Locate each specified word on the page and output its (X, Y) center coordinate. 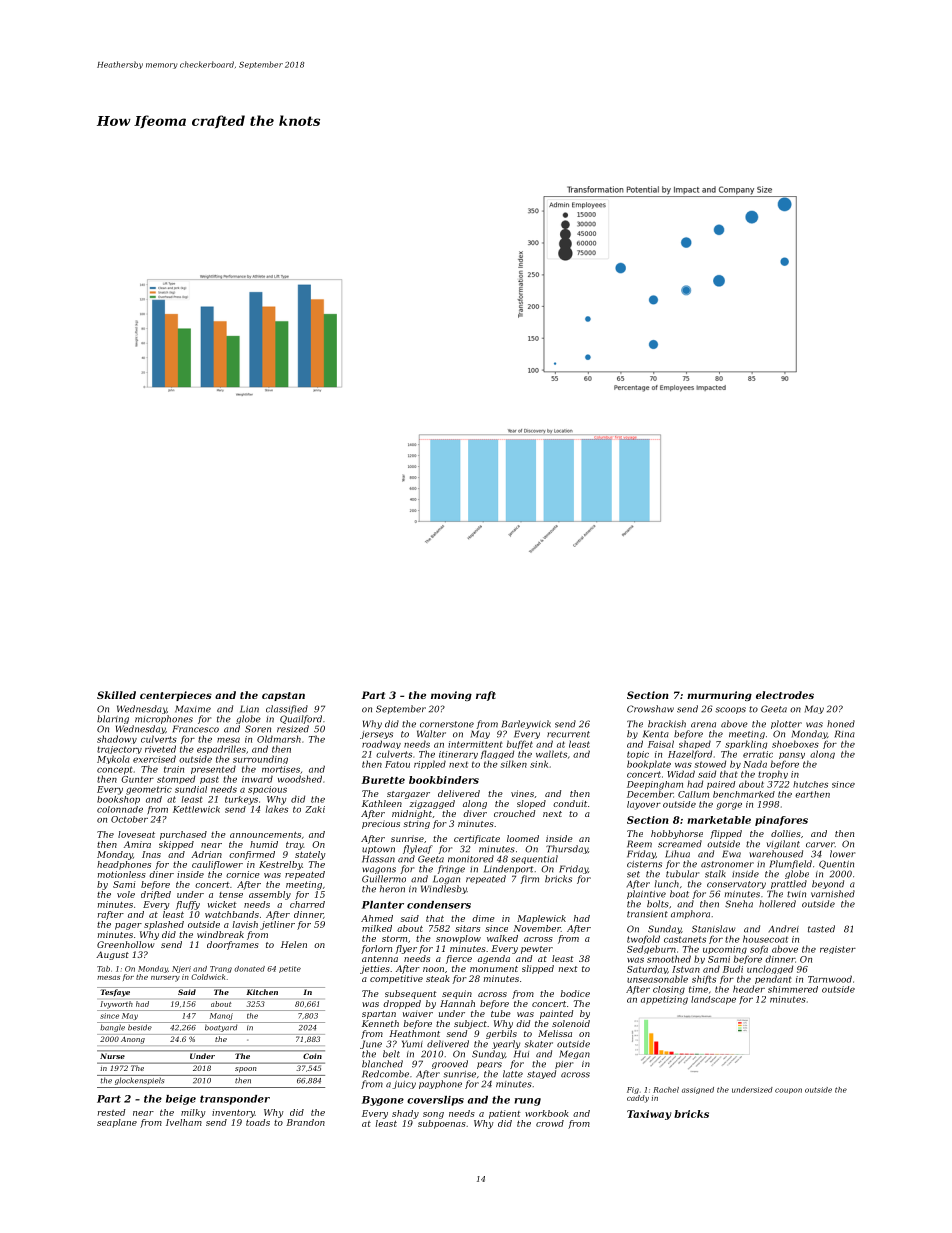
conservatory (736, 885)
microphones (164, 719)
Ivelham (184, 1122)
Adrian (206, 854)
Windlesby (444, 889)
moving (451, 696)
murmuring (719, 696)
